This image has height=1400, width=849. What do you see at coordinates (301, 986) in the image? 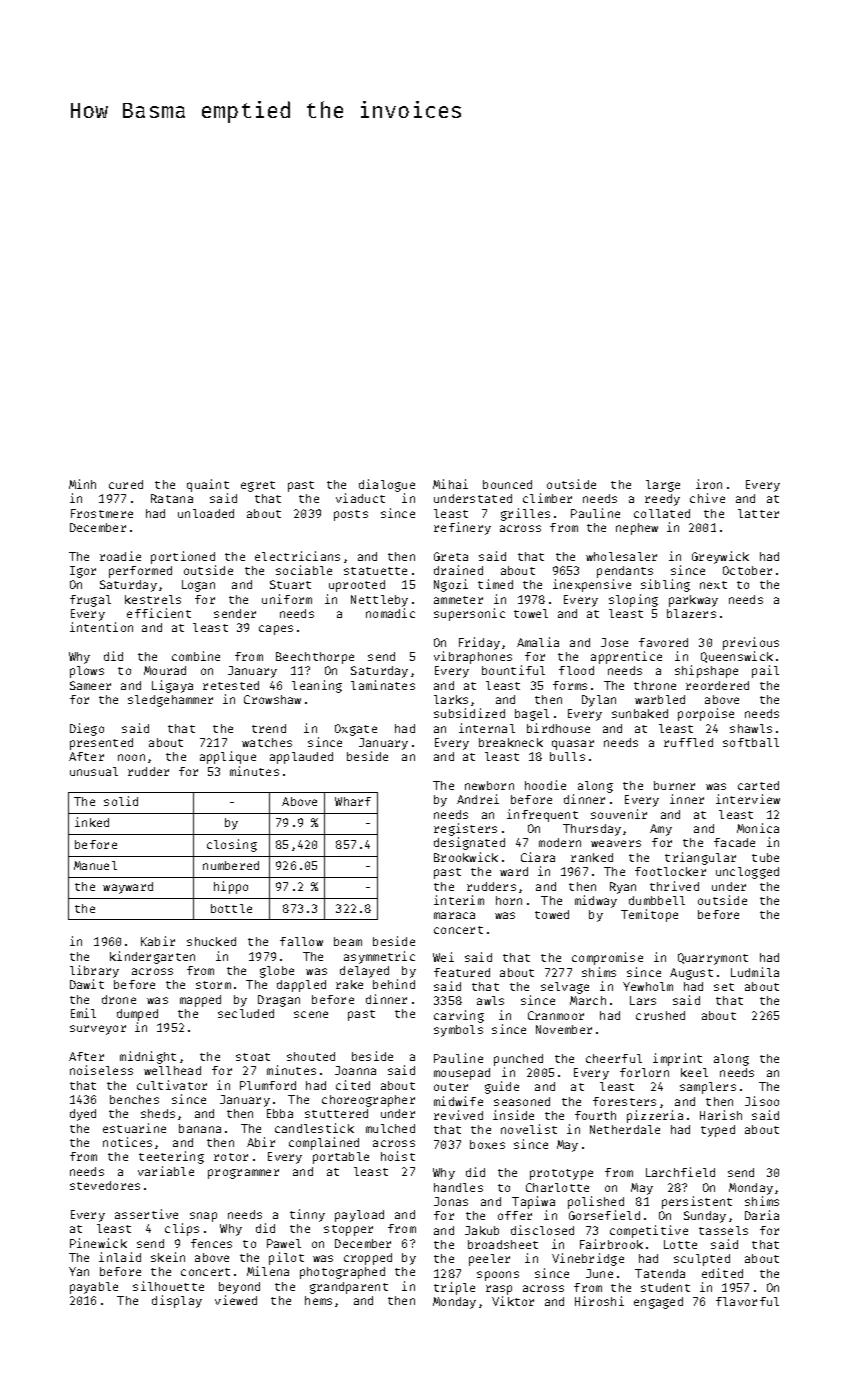
I see `dappled` at bounding box center [301, 986].
